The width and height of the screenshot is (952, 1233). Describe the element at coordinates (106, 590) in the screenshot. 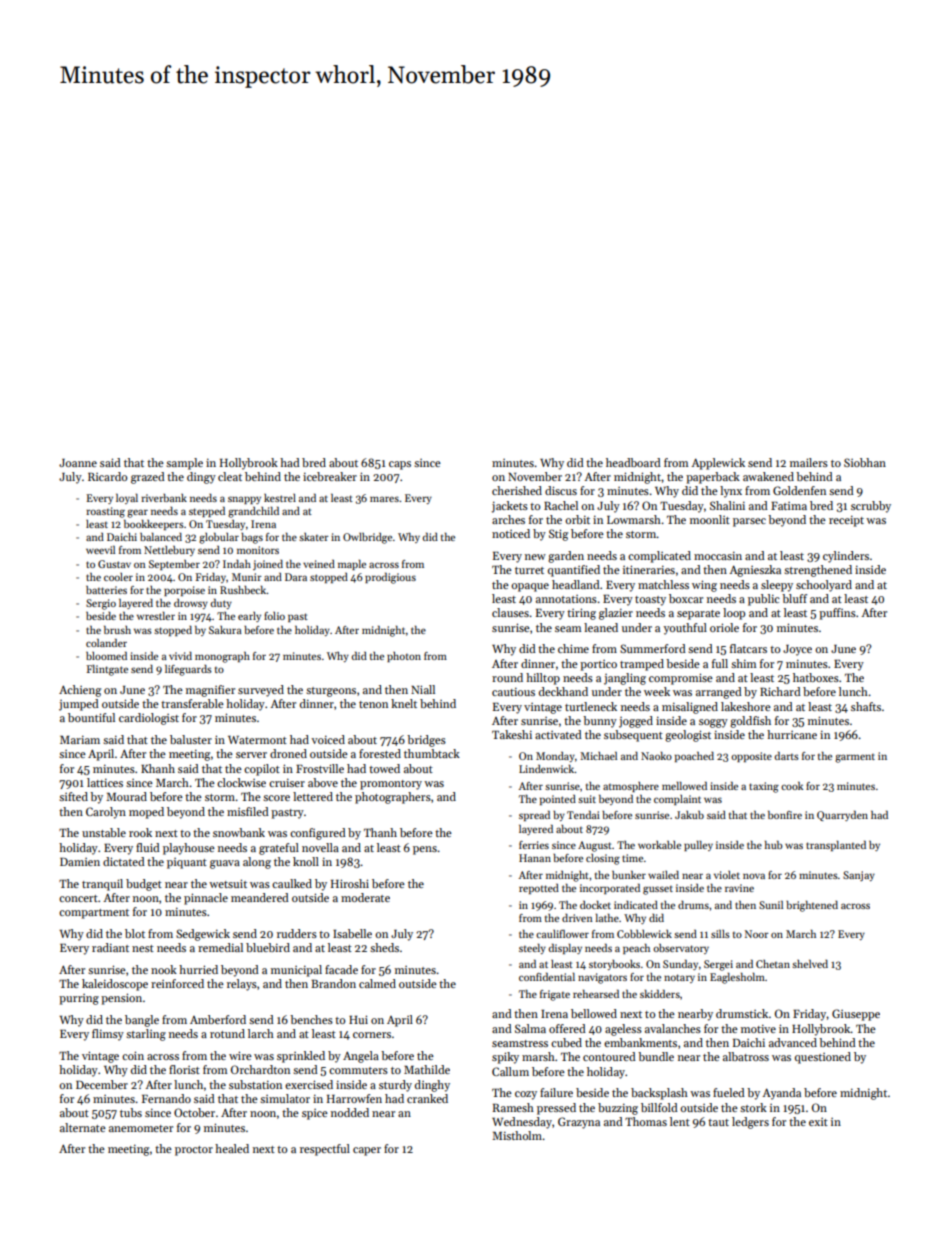

I see `batteries` at that location.
